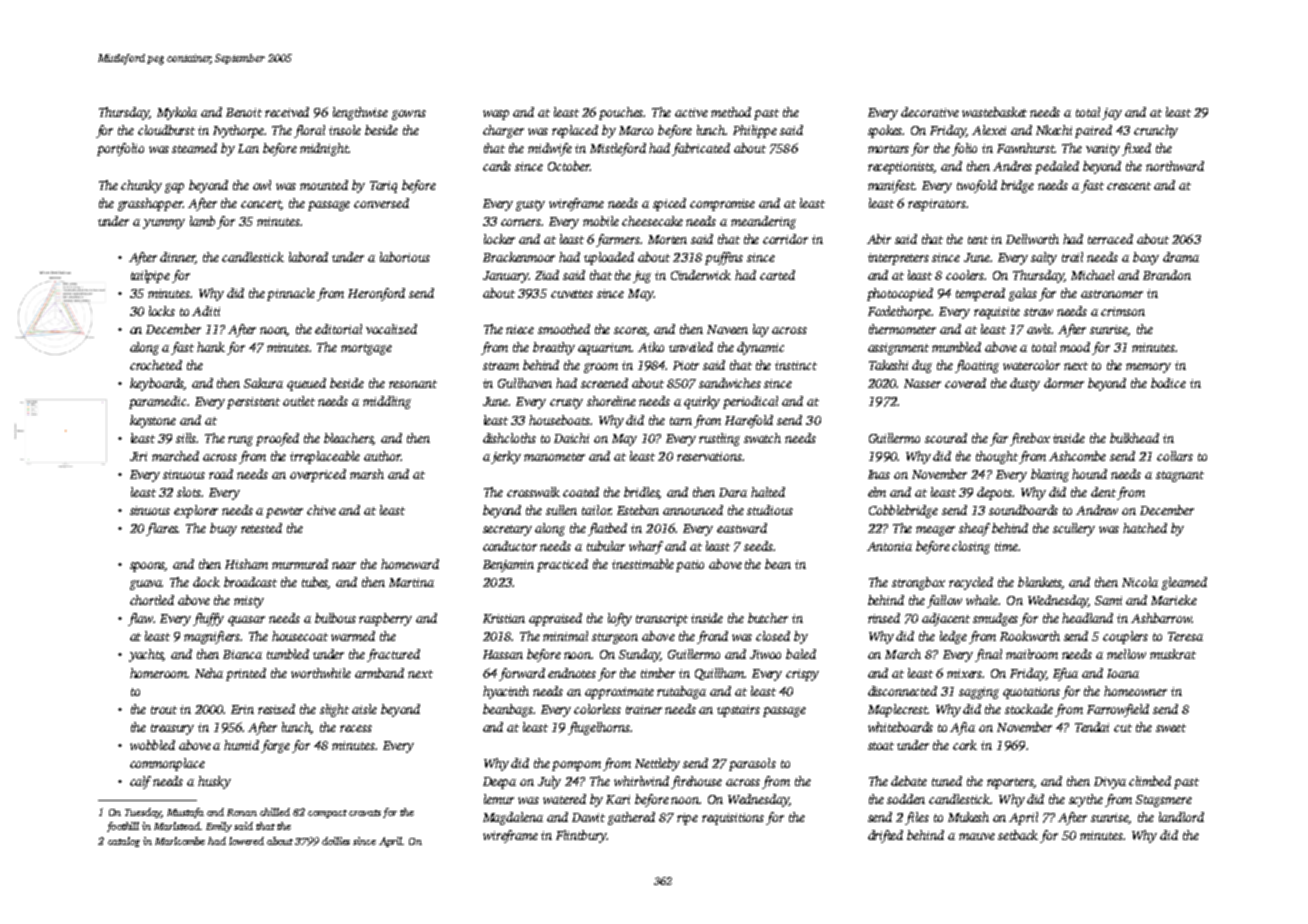 This screenshot has height=924, width=1308. I want to click on Rookworth, so click(1030, 636).
